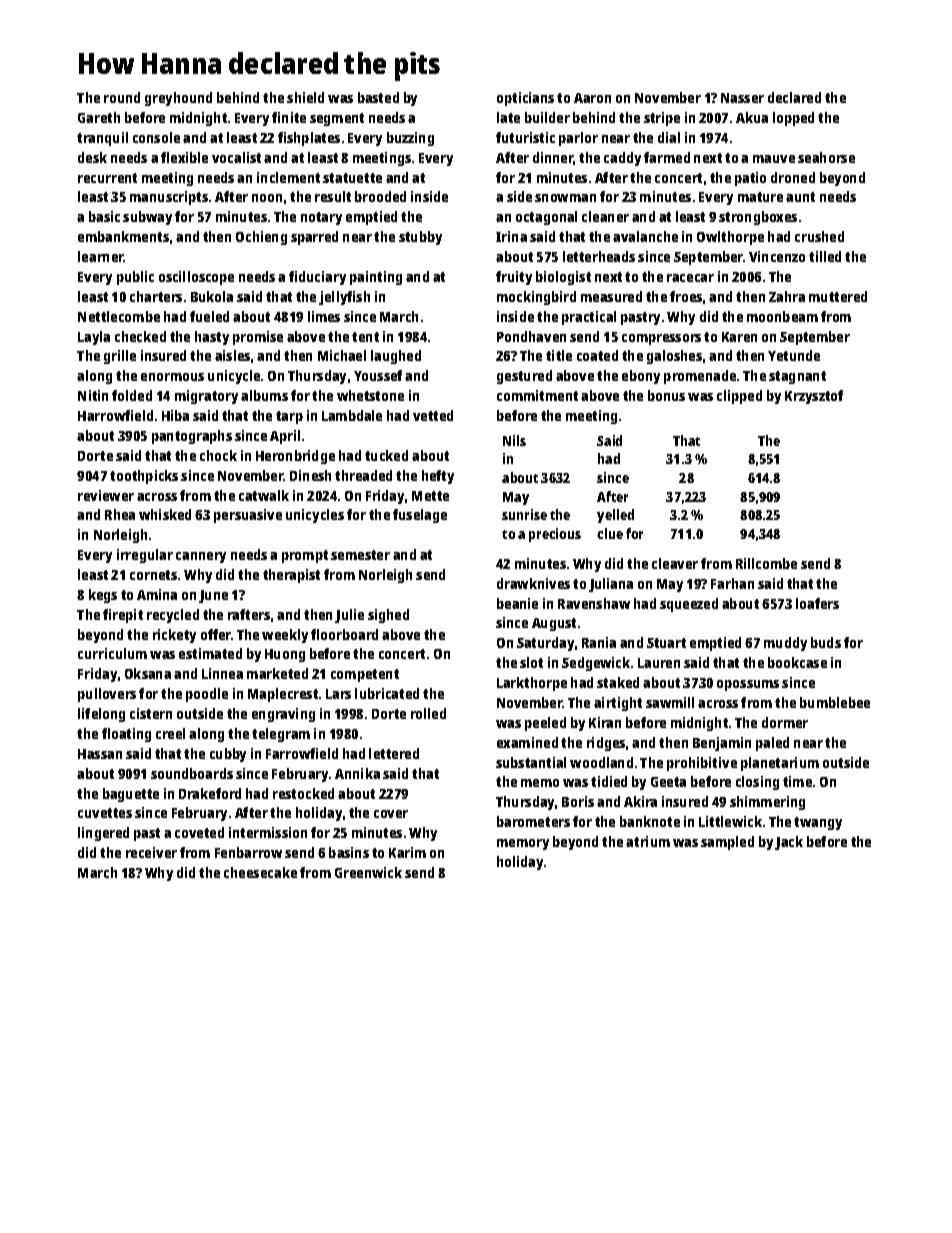  Describe the element at coordinates (766, 563) in the screenshot. I see `Rillcombe` at that location.
